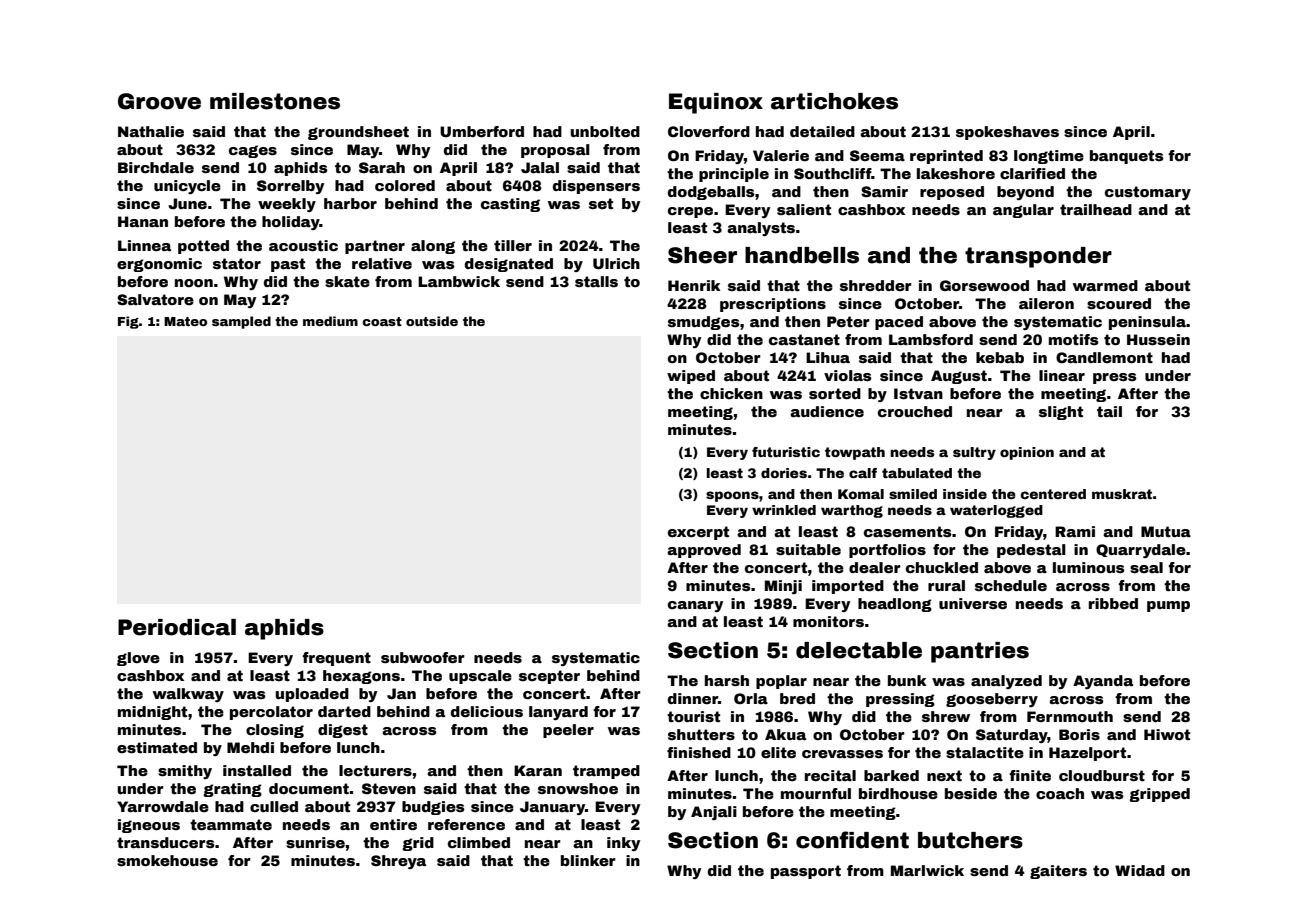 The height and width of the screenshot is (924, 1308). Describe the element at coordinates (1141, 551) in the screenshot. I see `Quarrydale` at that location.
